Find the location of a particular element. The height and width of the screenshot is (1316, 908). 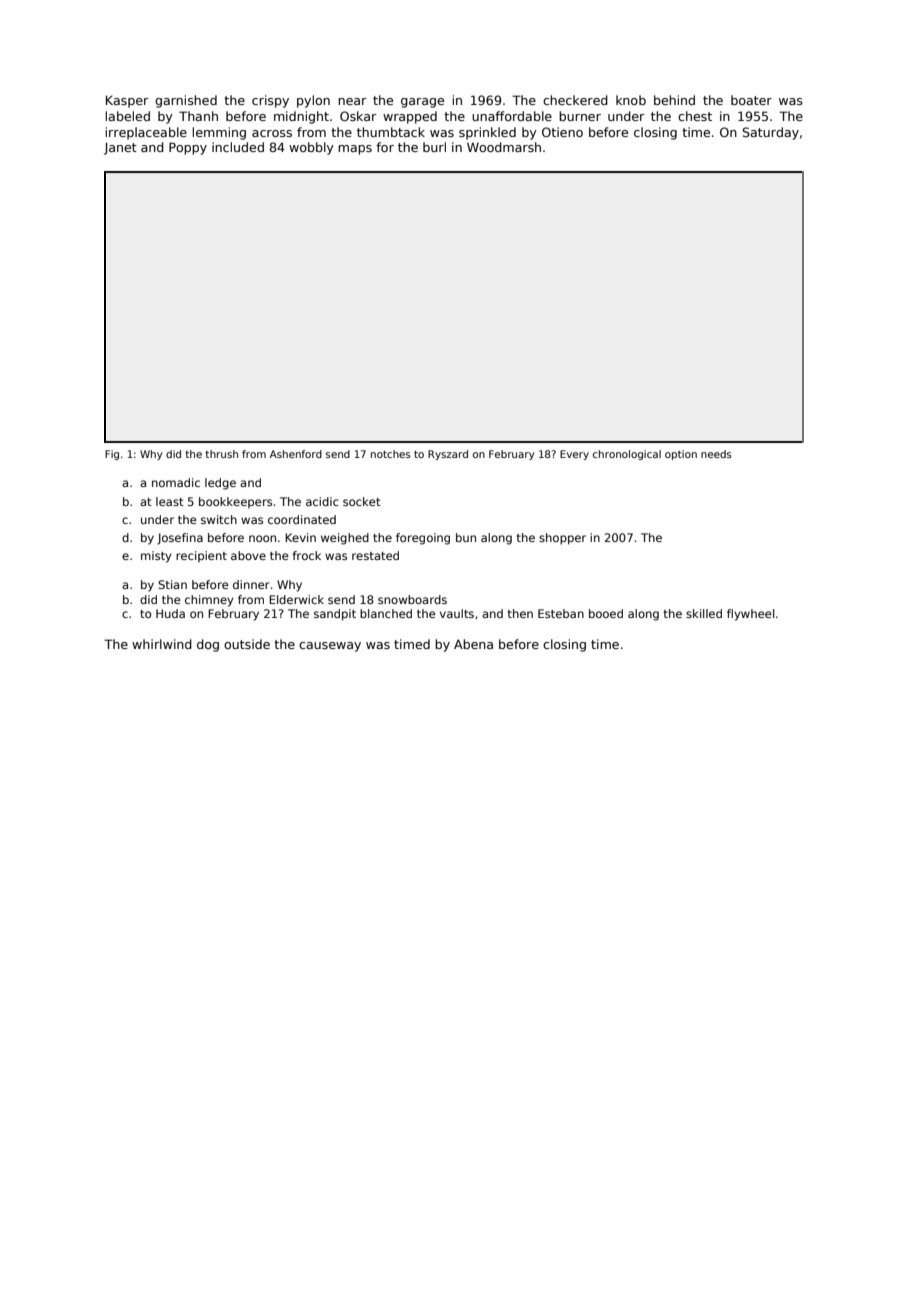

needs is located at coordinates (716, 454).
